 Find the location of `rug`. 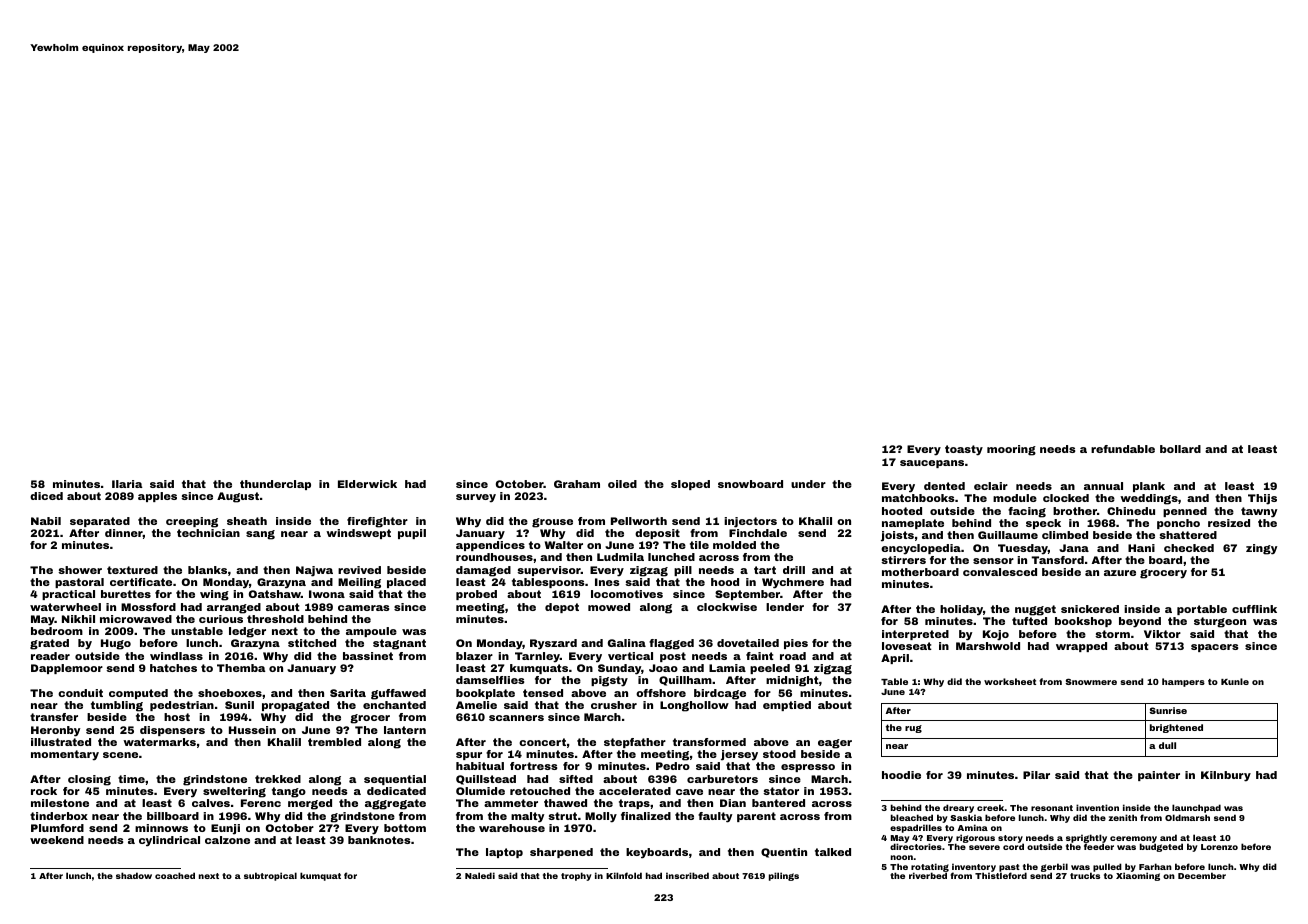

rug is located at coordinates (913, 729).
